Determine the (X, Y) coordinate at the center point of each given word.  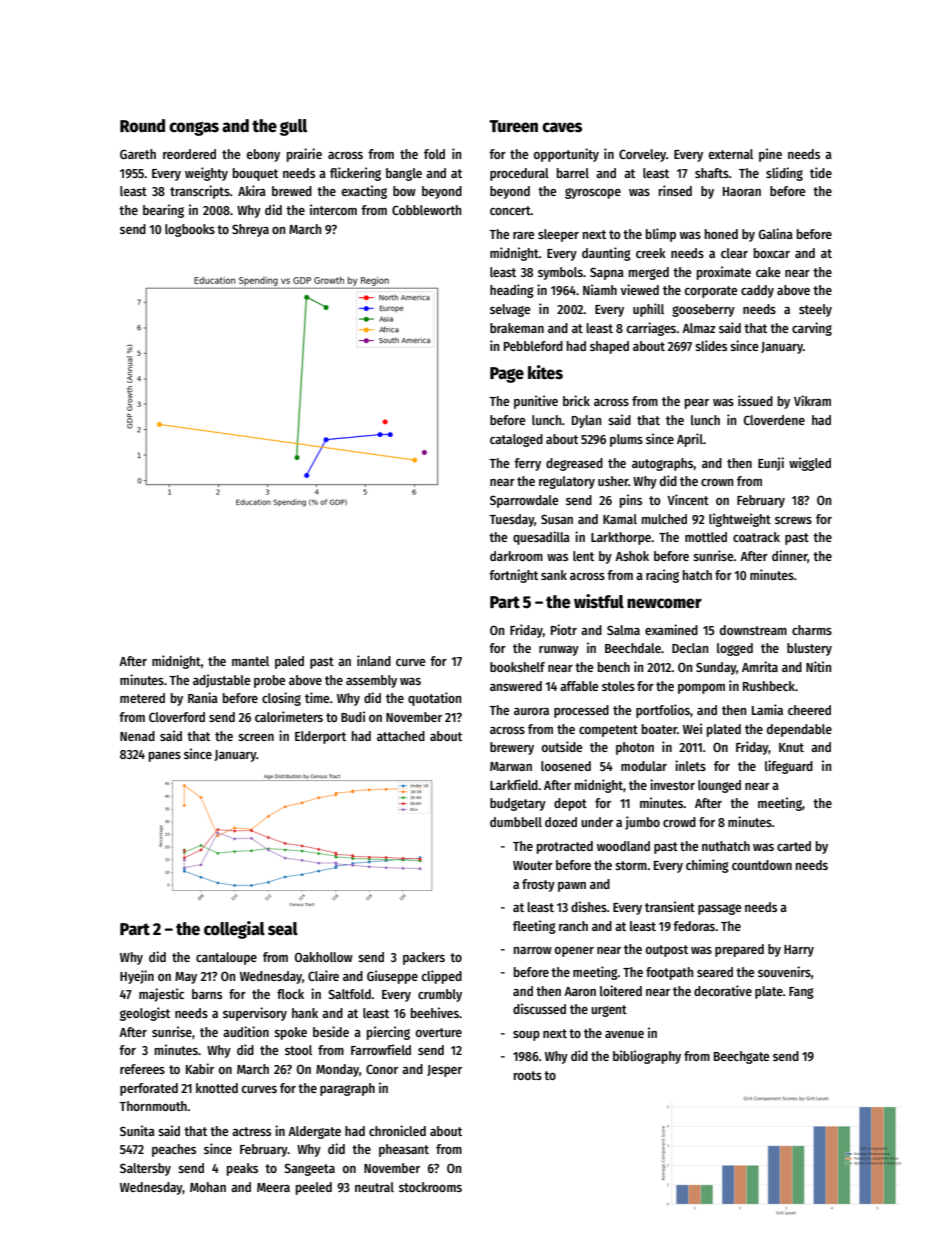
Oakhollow (324, 957)
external (730, 154)
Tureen (513, 126)
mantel (250, 661)
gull (293, 127)
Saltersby (145, 1169)
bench (614, 667)
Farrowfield (381, 1049)
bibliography (647, 1057)
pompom (701, 689)
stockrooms (430, 1187)
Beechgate (741, 1057)
